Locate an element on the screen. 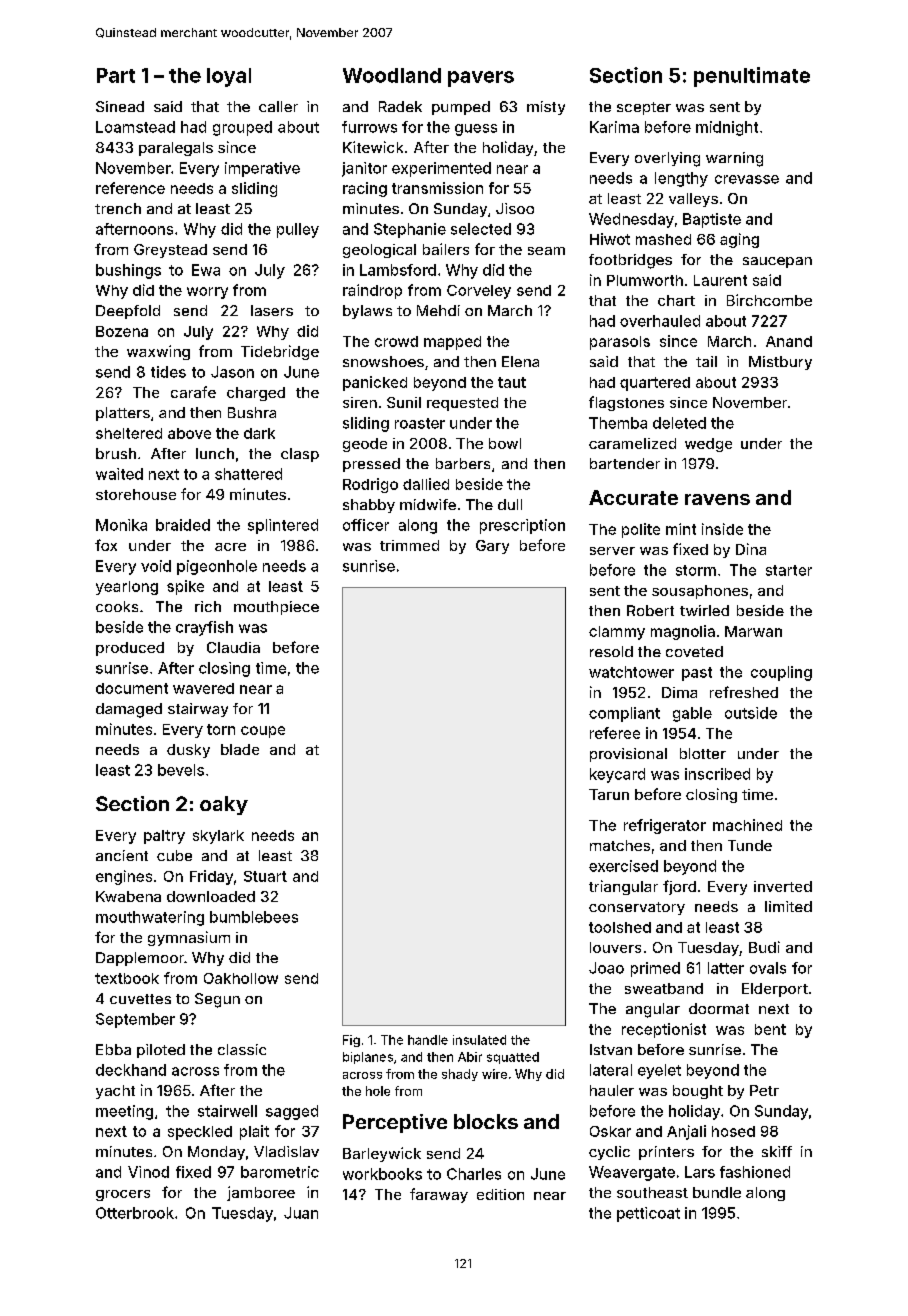 This screenshot has height=1316, width=908. matches is located at coordinates (620, 845).
